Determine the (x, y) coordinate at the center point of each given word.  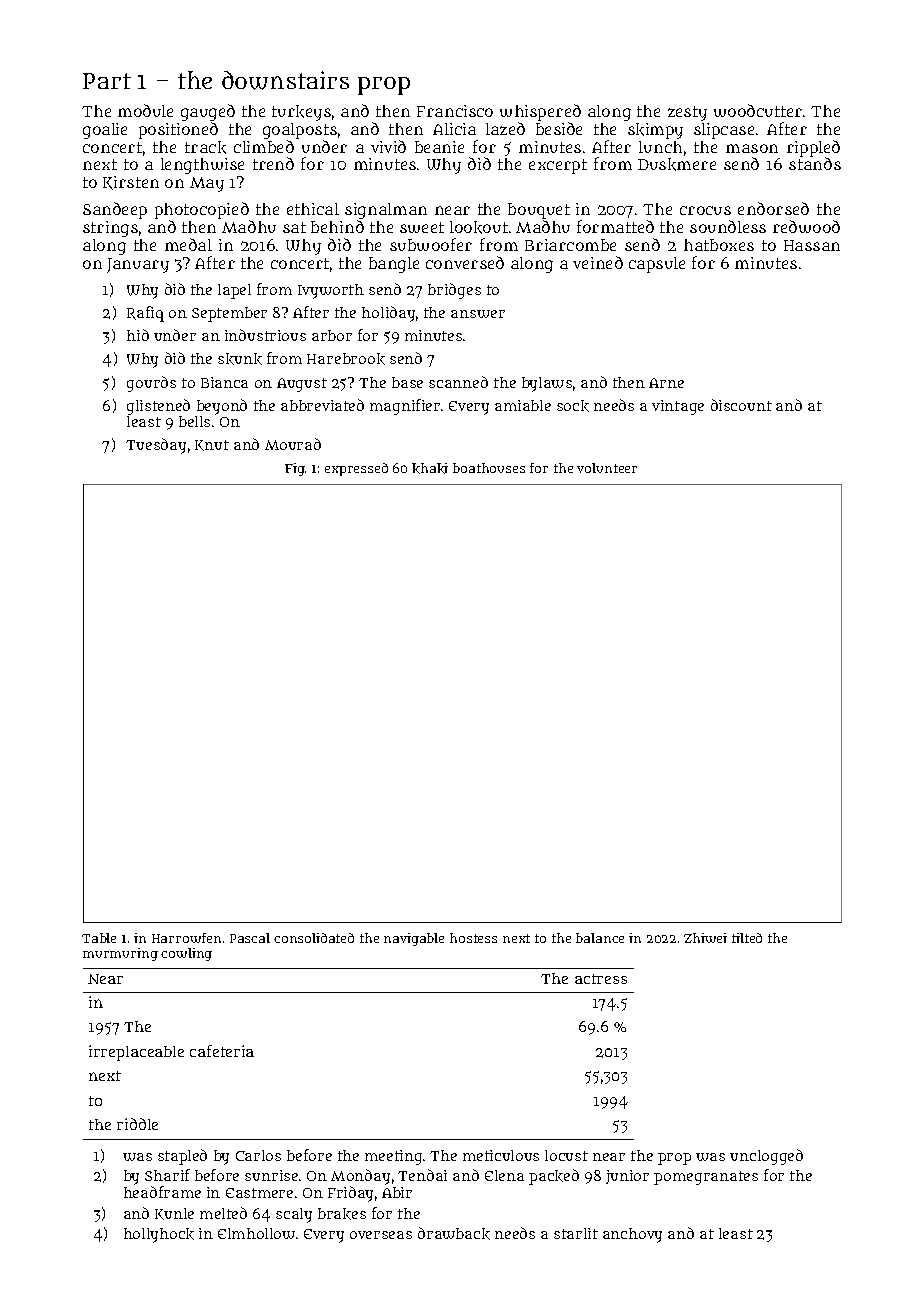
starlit (576, 1233)
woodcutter (758, 110)
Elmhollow (256, 1233)
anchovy (632, 1235)
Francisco (455, 111)
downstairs (285, 80)
